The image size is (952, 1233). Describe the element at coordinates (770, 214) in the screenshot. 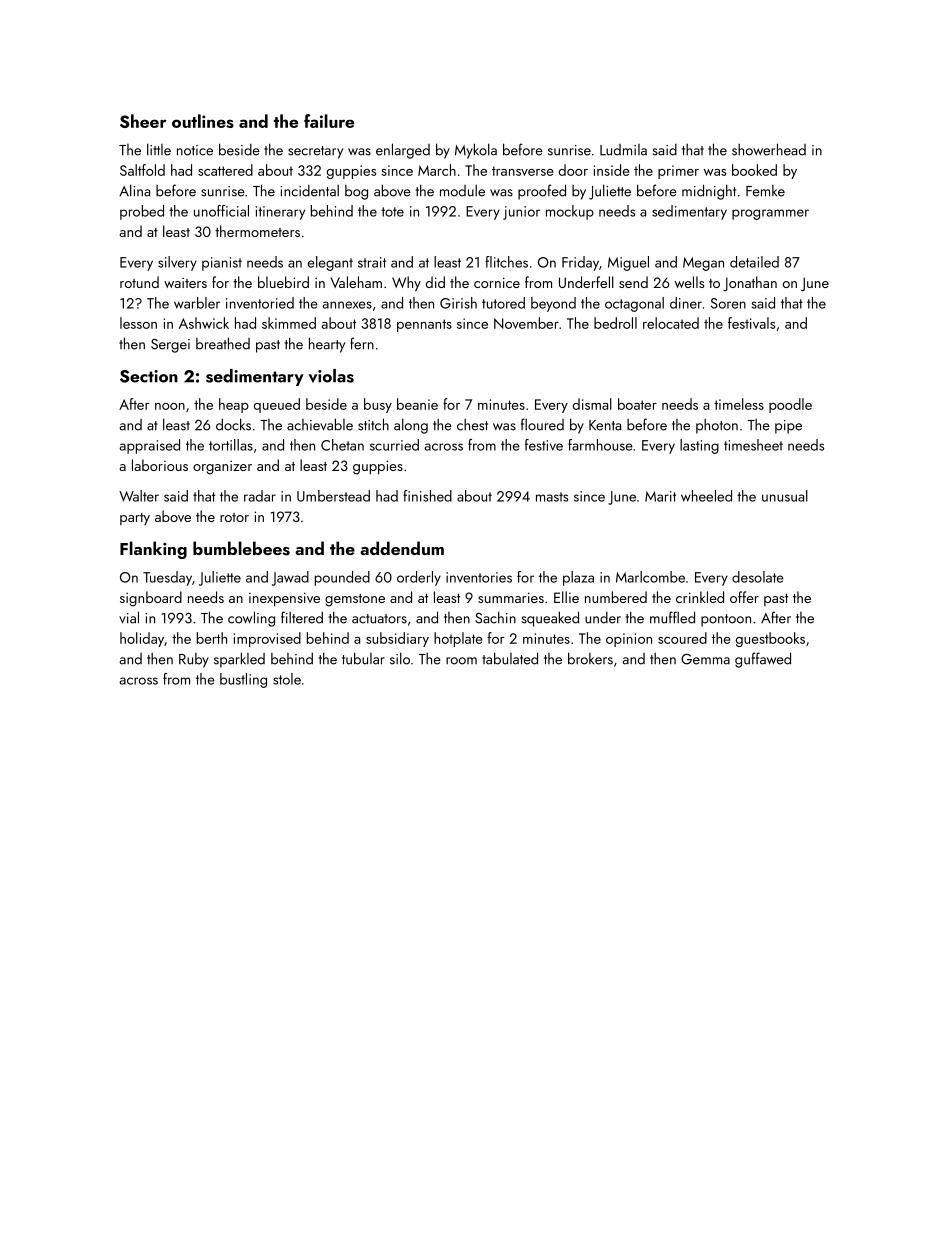

I see `programmer` at that location.
